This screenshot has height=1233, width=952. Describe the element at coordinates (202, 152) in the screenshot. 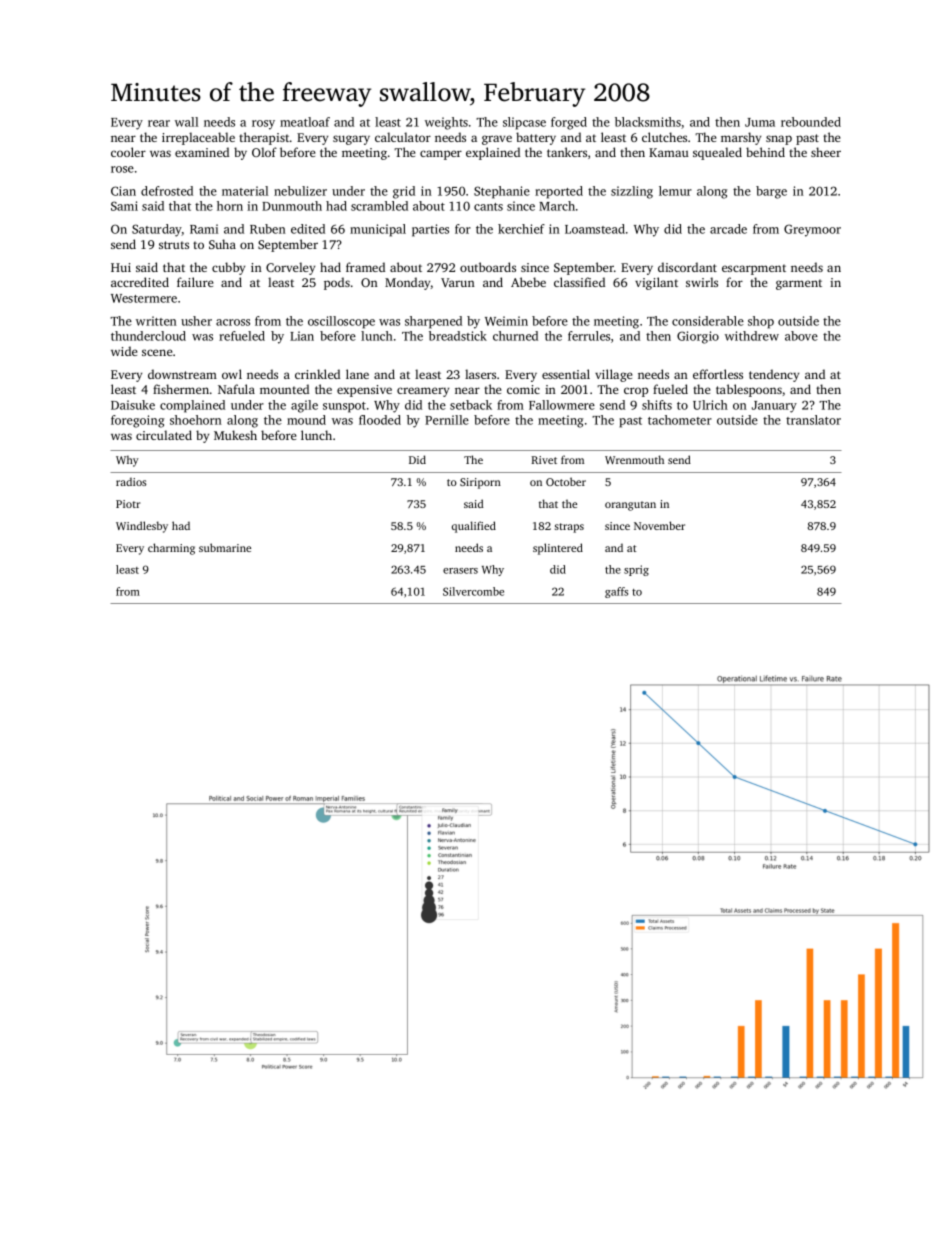

I see `examined` at that location.
